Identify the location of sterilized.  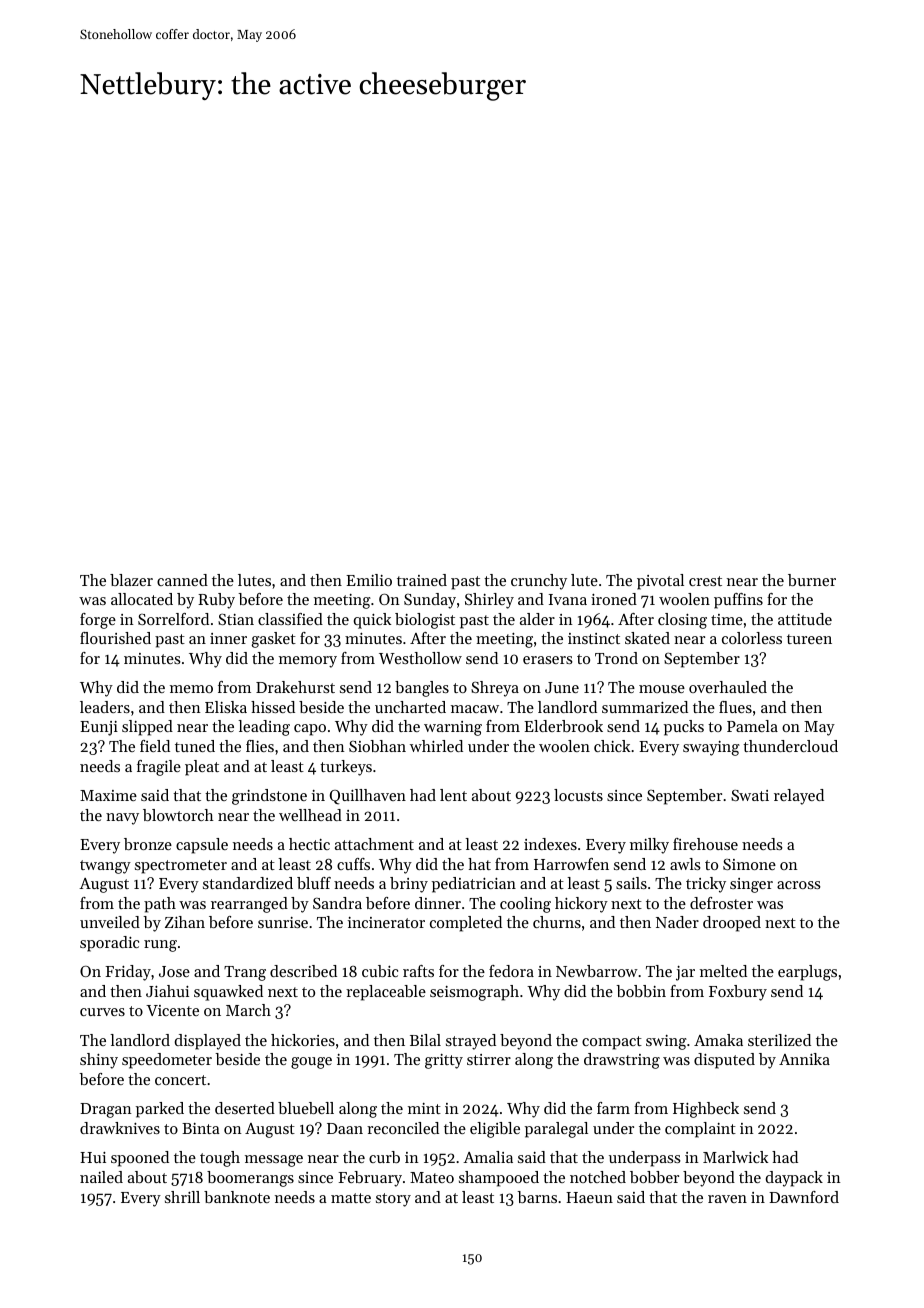
(779, 1040).
